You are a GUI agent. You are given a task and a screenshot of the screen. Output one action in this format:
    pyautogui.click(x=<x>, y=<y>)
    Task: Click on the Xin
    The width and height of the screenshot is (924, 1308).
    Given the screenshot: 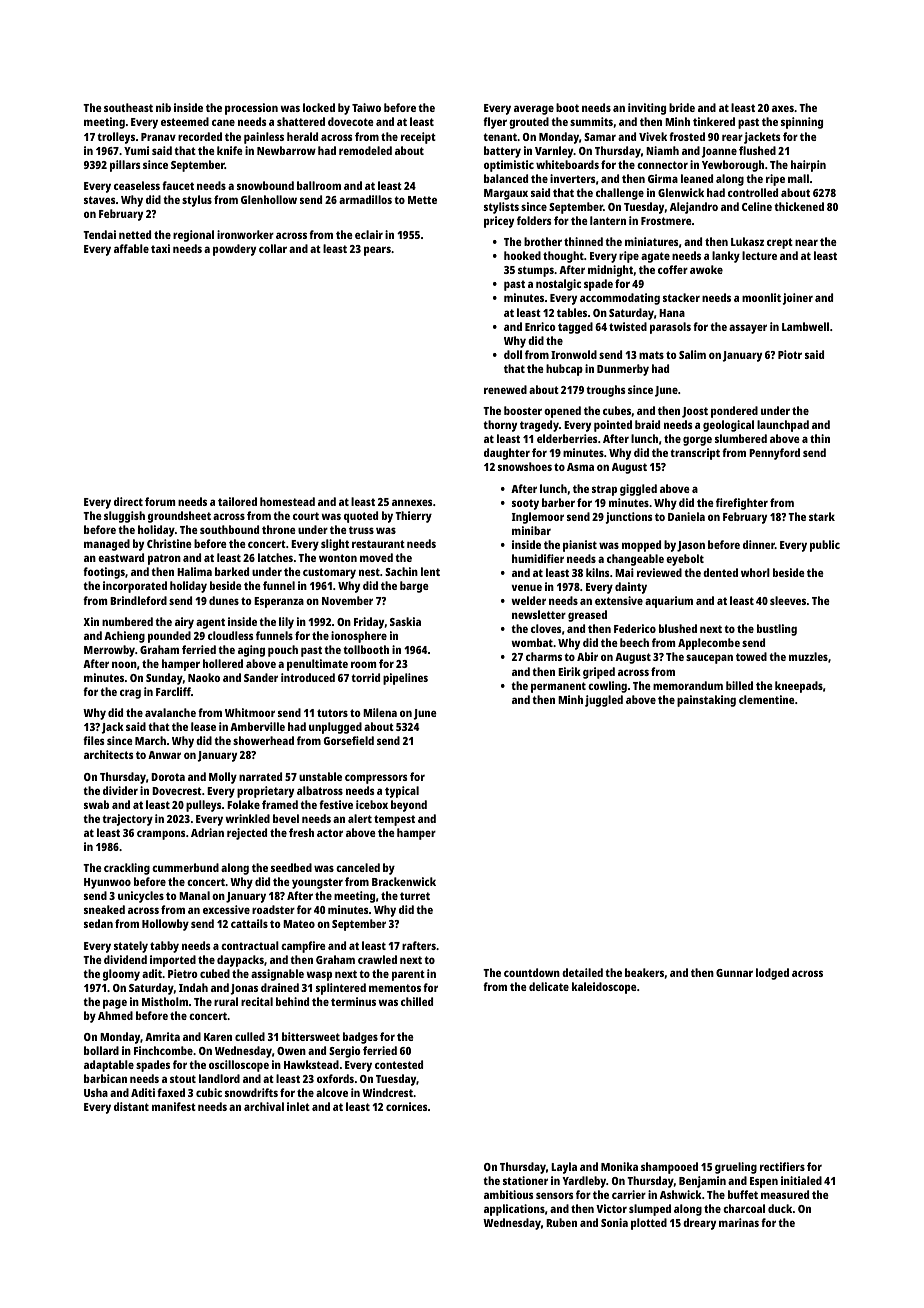 What is the action you would take?
    pyautogui.click(x=91, y=621)
